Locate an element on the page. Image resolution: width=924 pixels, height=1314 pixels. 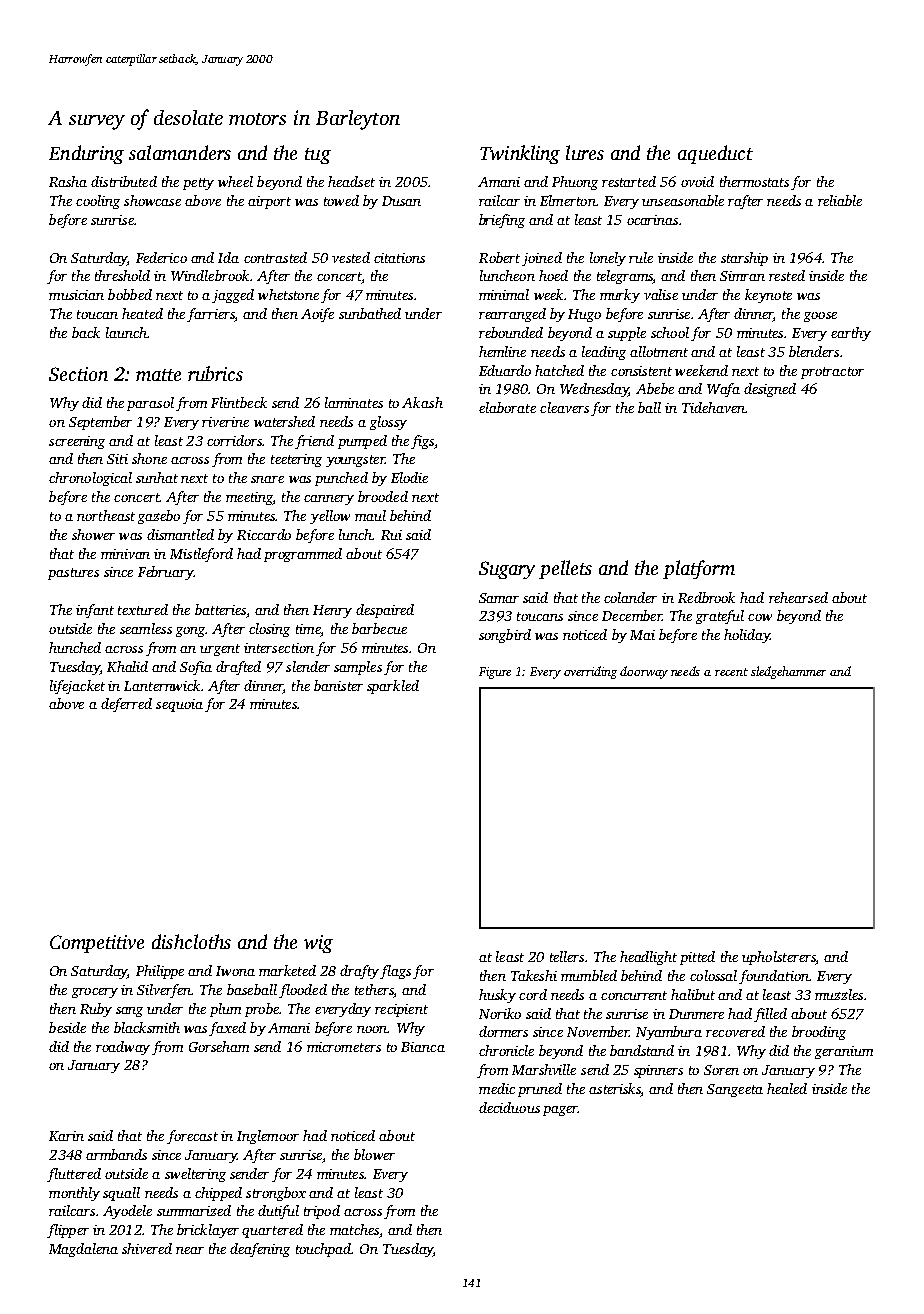
Figure is located at coordinates (495, 673).
